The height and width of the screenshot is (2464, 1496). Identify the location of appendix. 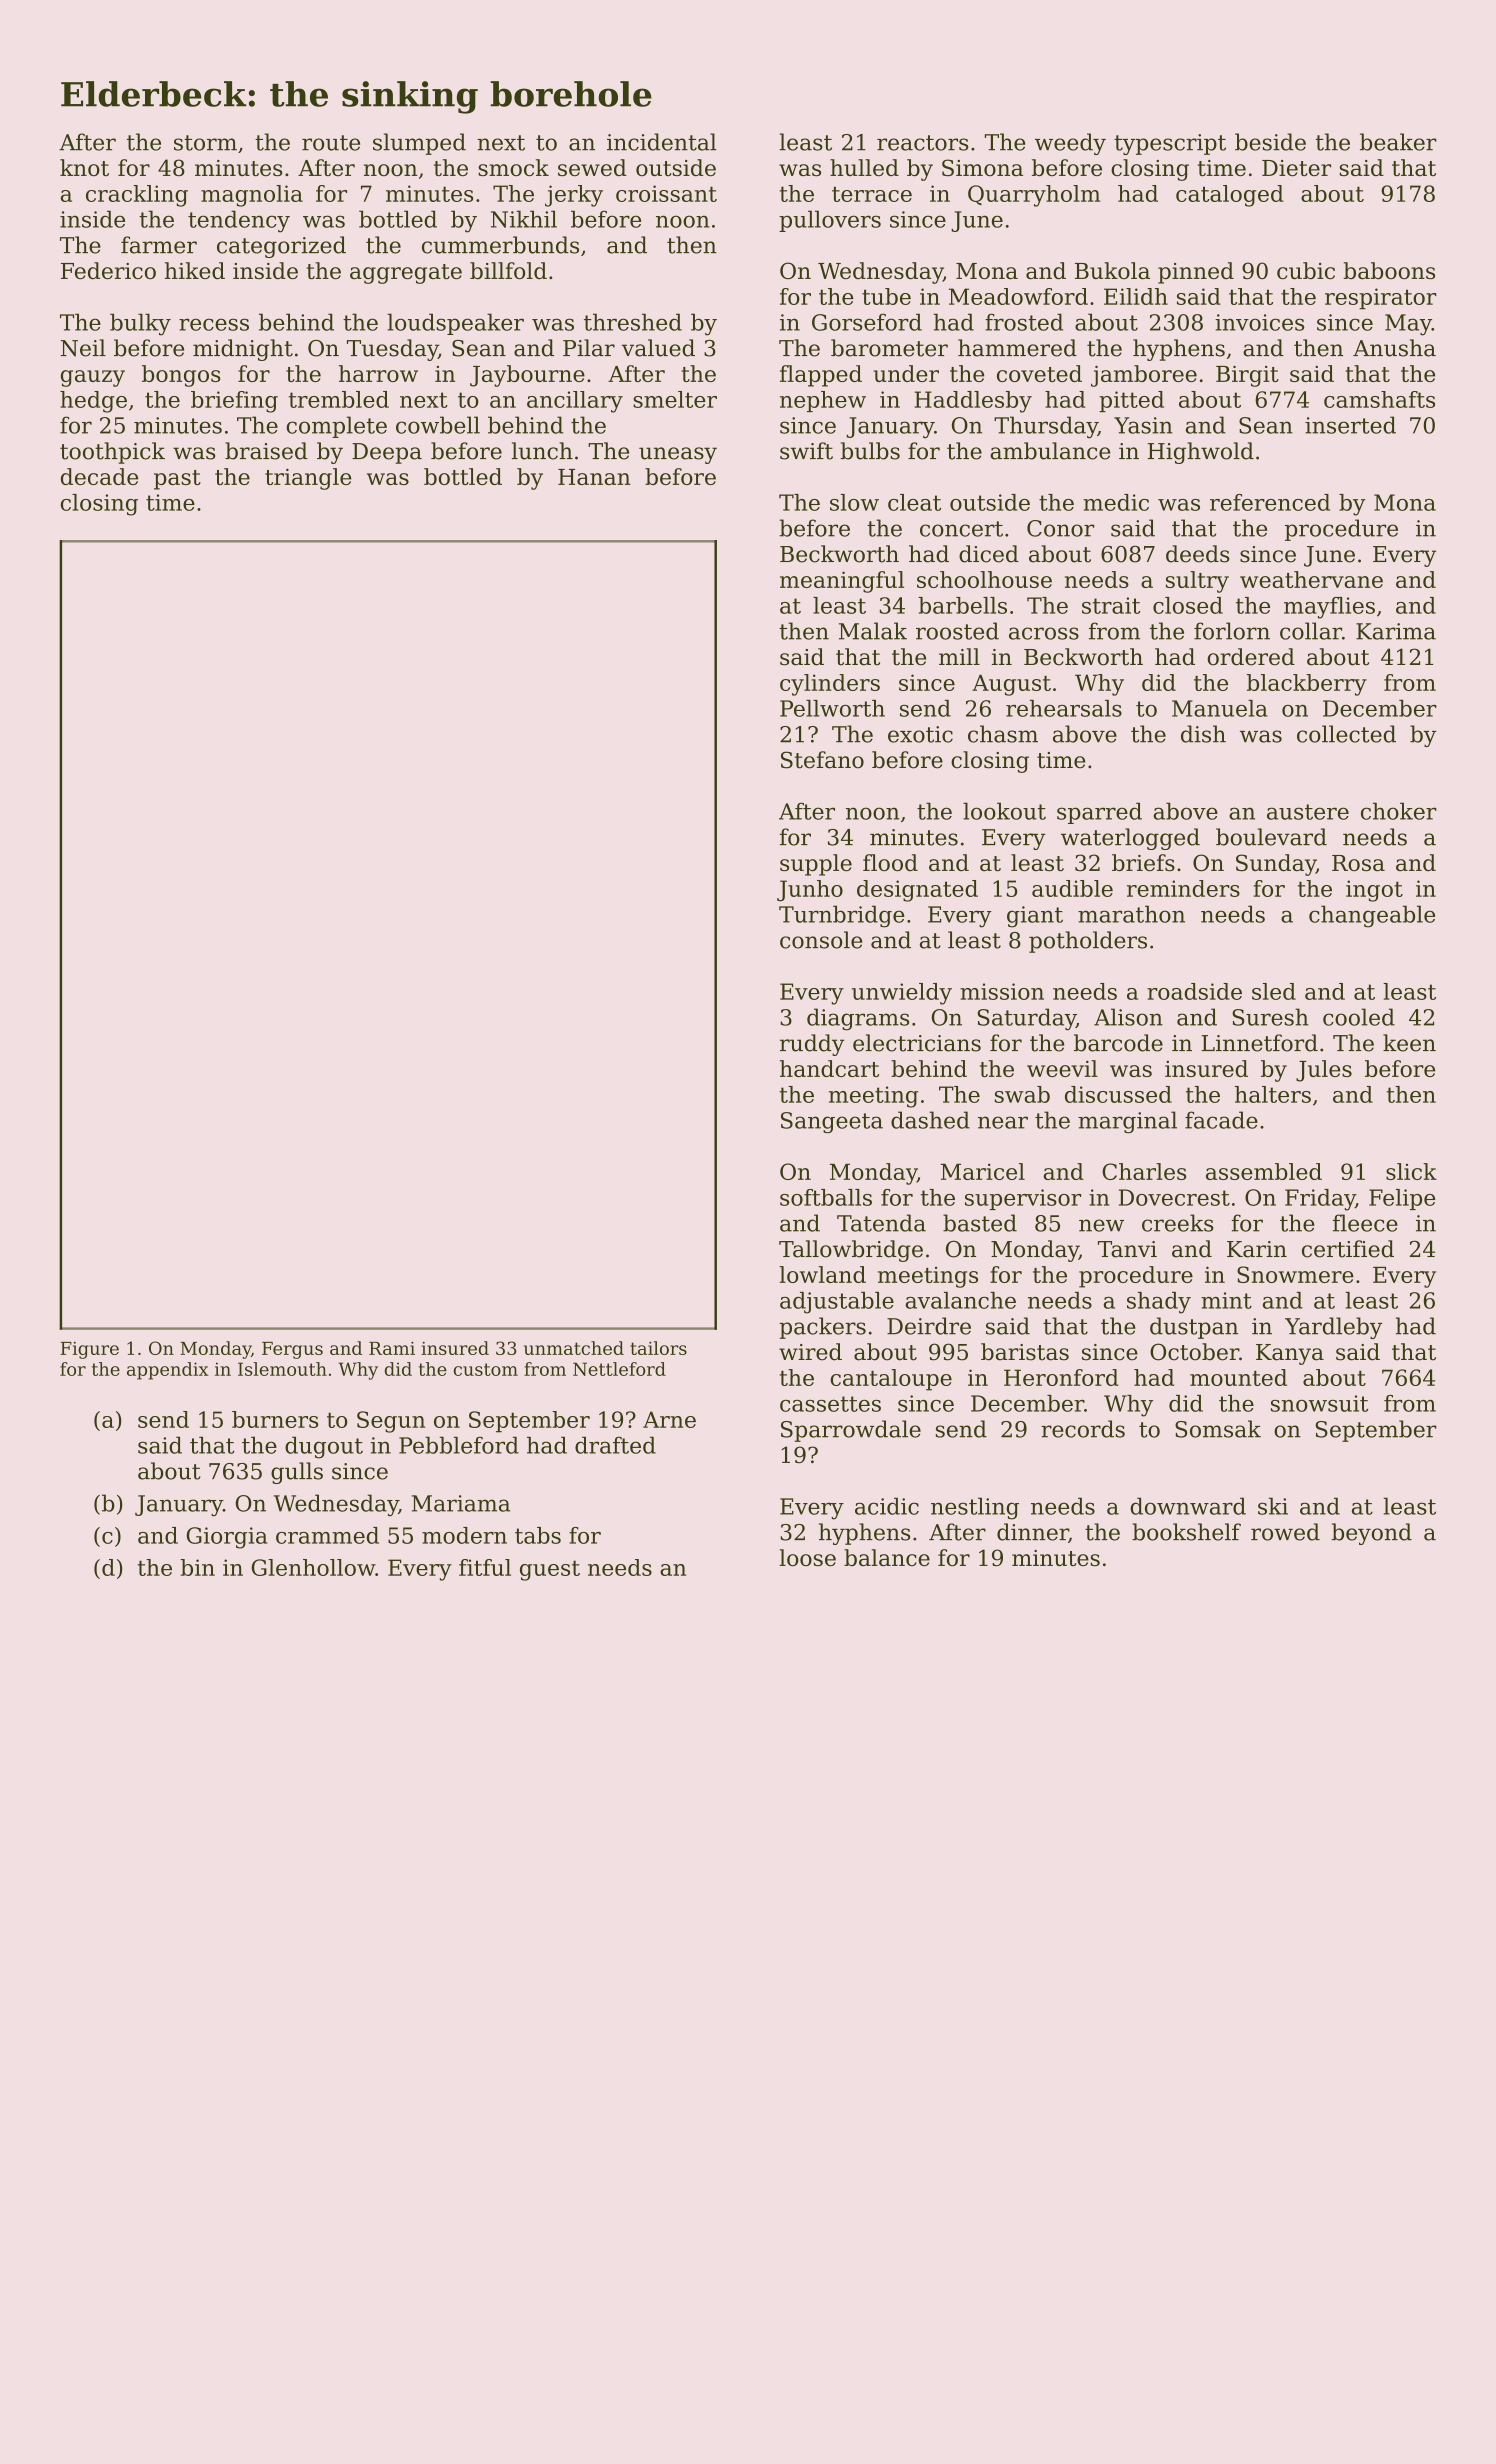
(167, 1371).
